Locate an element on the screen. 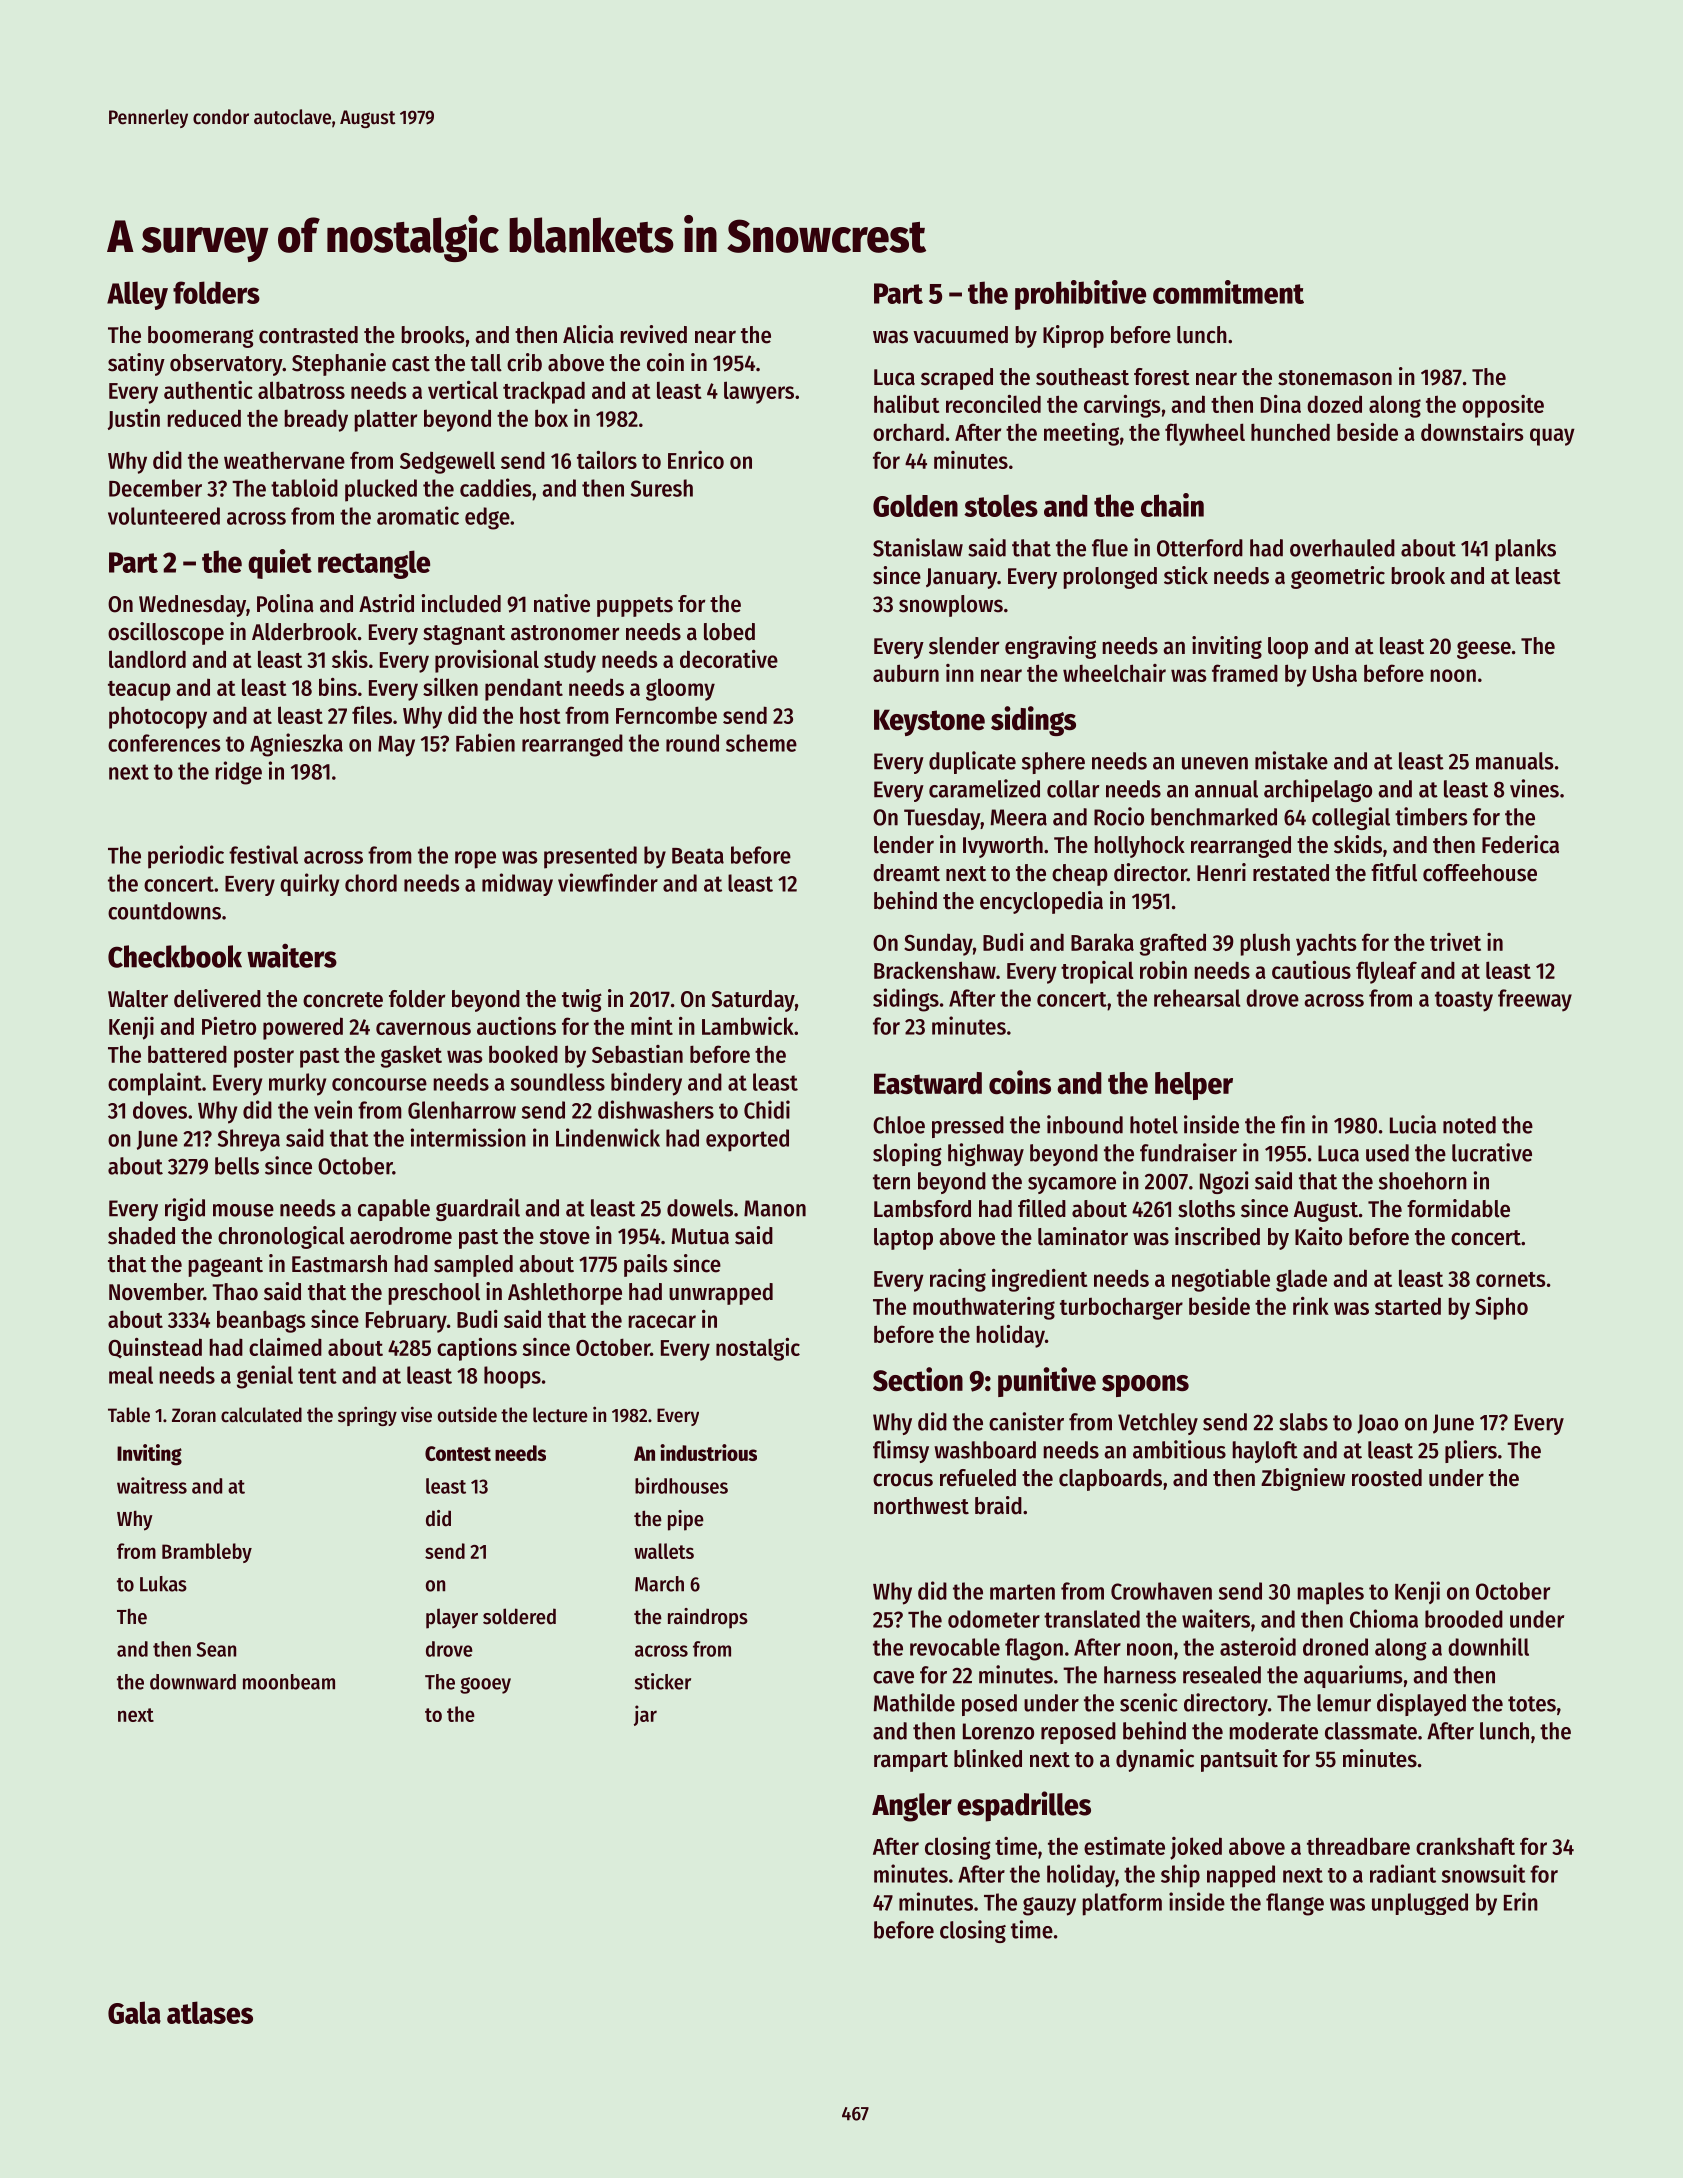 This screenshot has height=2178, width=1683. landlord is located at coordinates (147, 659).
